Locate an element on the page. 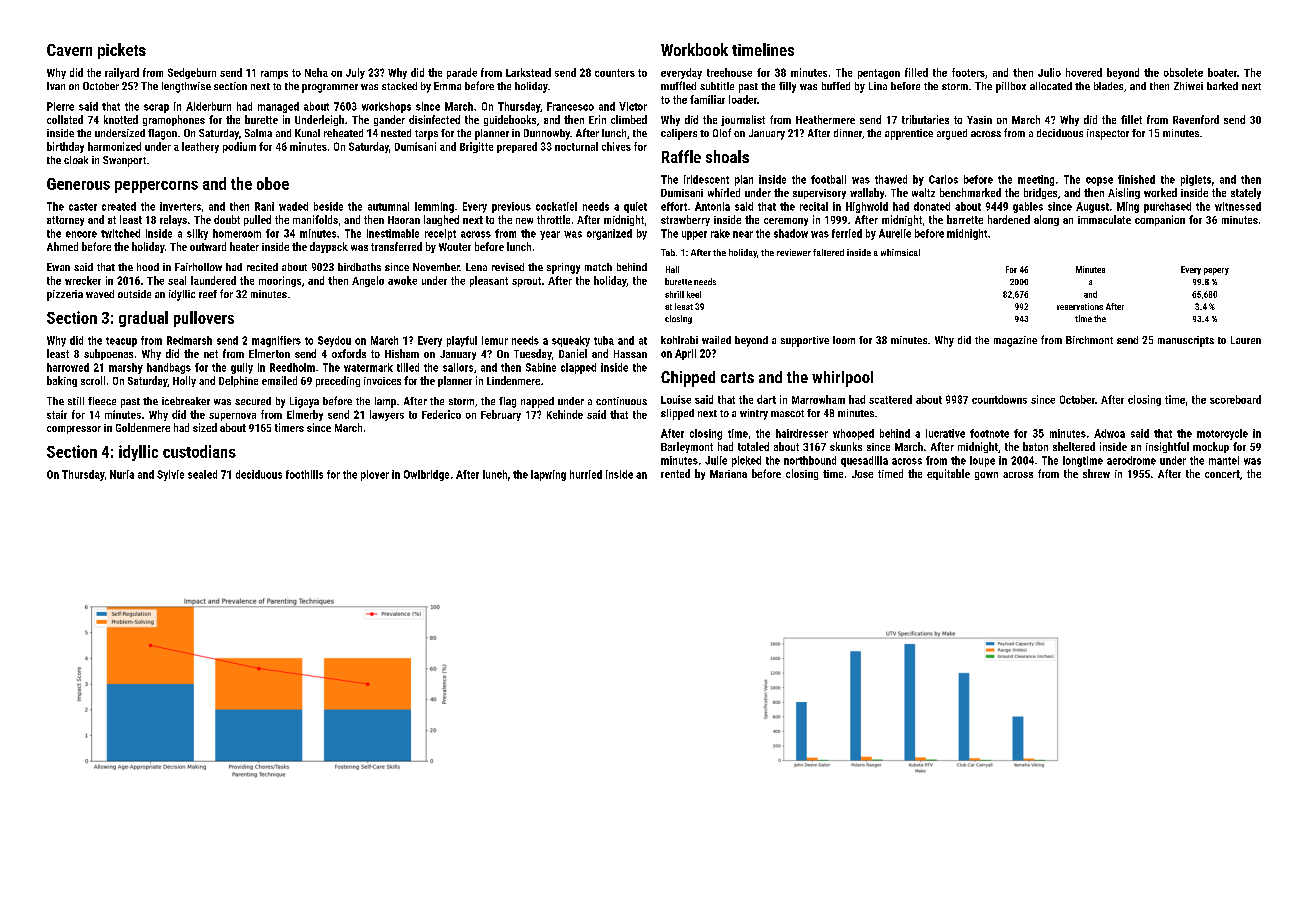 The image size is (1308, 924). inspector is located at coordinates (1108, 134).
